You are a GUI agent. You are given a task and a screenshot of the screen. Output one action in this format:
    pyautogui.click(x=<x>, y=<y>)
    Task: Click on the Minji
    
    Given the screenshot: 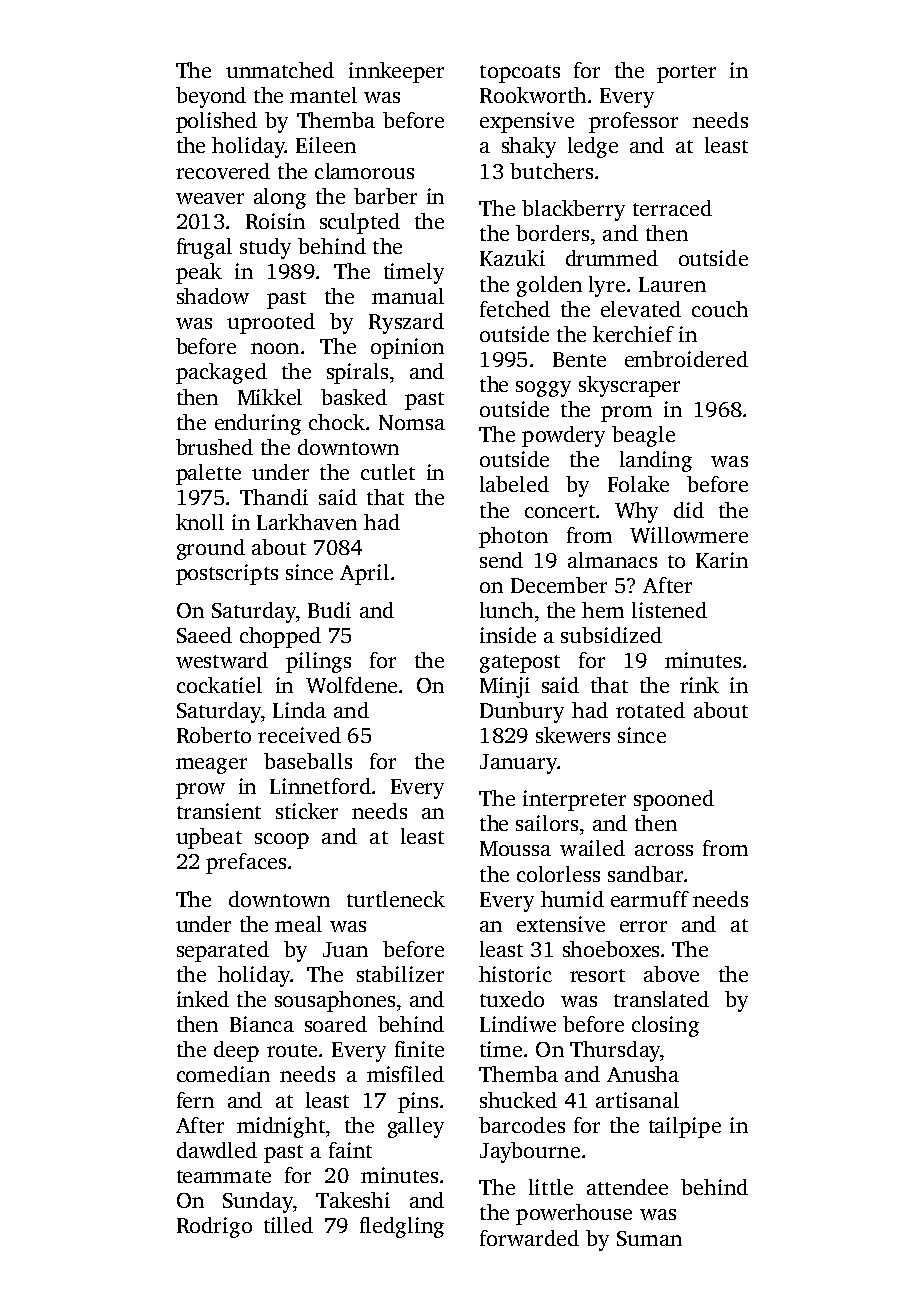 What is the action you would take?
    pyautogui.click(x=505, y=687)
